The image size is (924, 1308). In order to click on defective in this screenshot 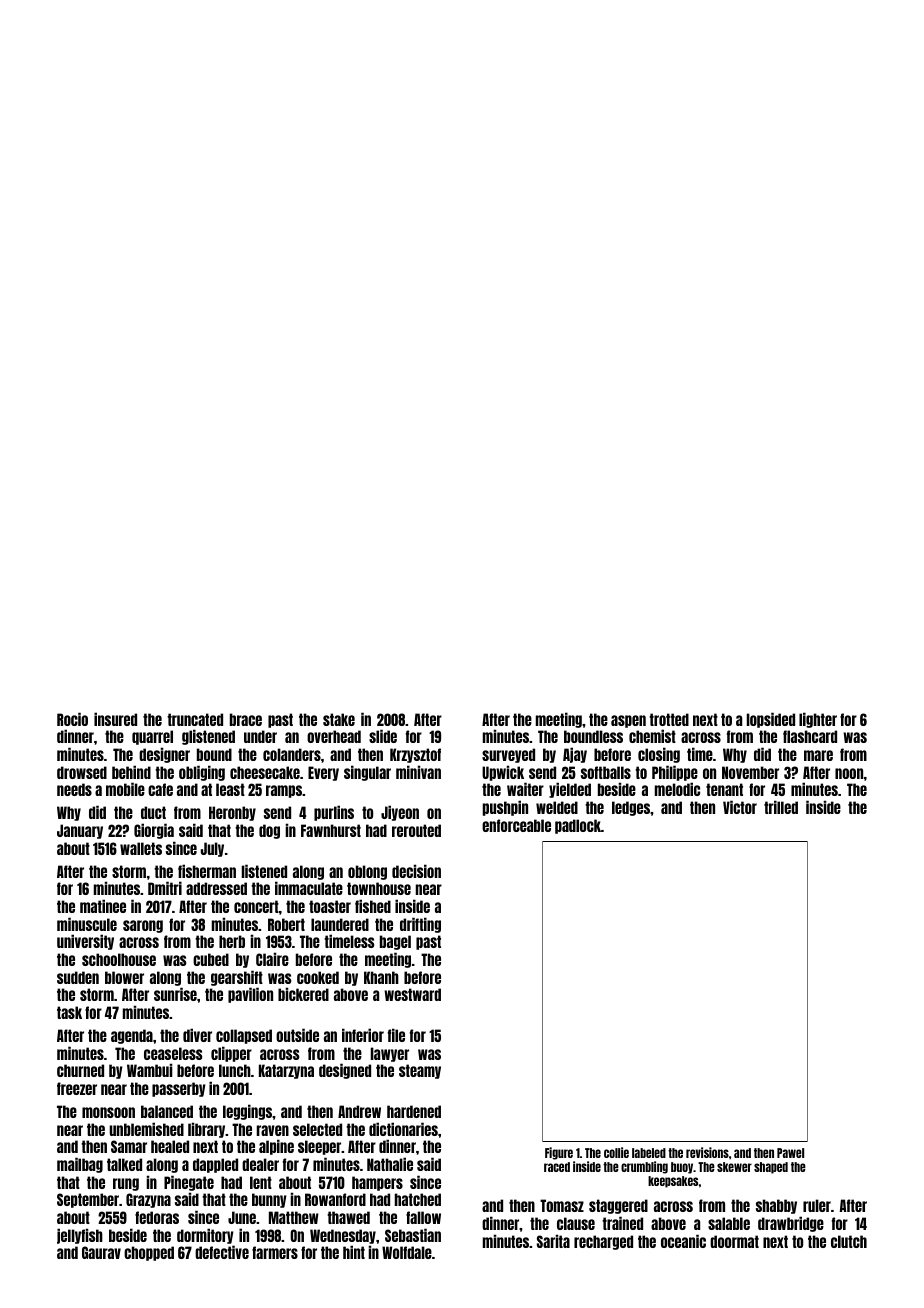, I will do `click(222, 1252)`.
